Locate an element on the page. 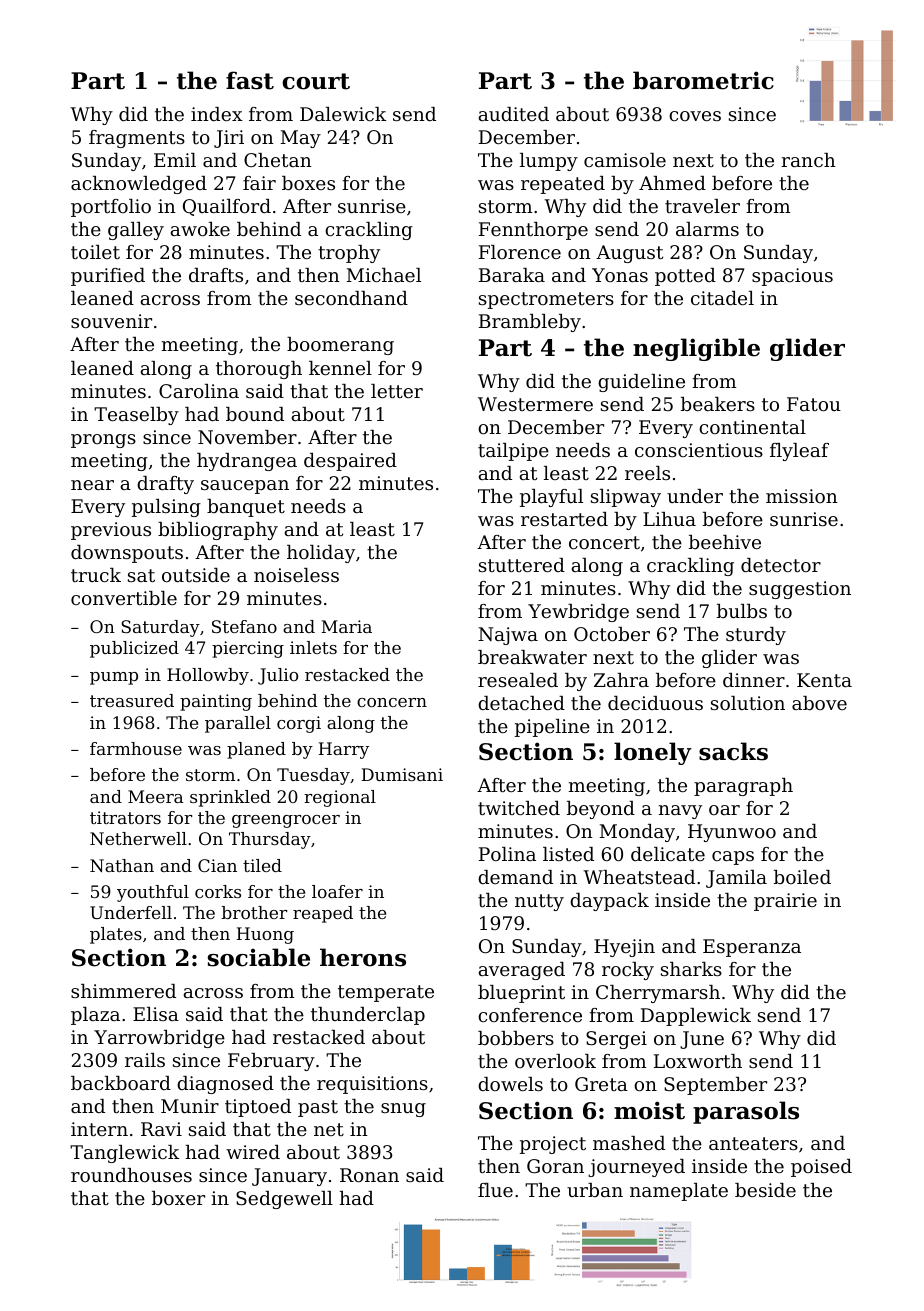  boxes is located at coordinates (308, 183).
